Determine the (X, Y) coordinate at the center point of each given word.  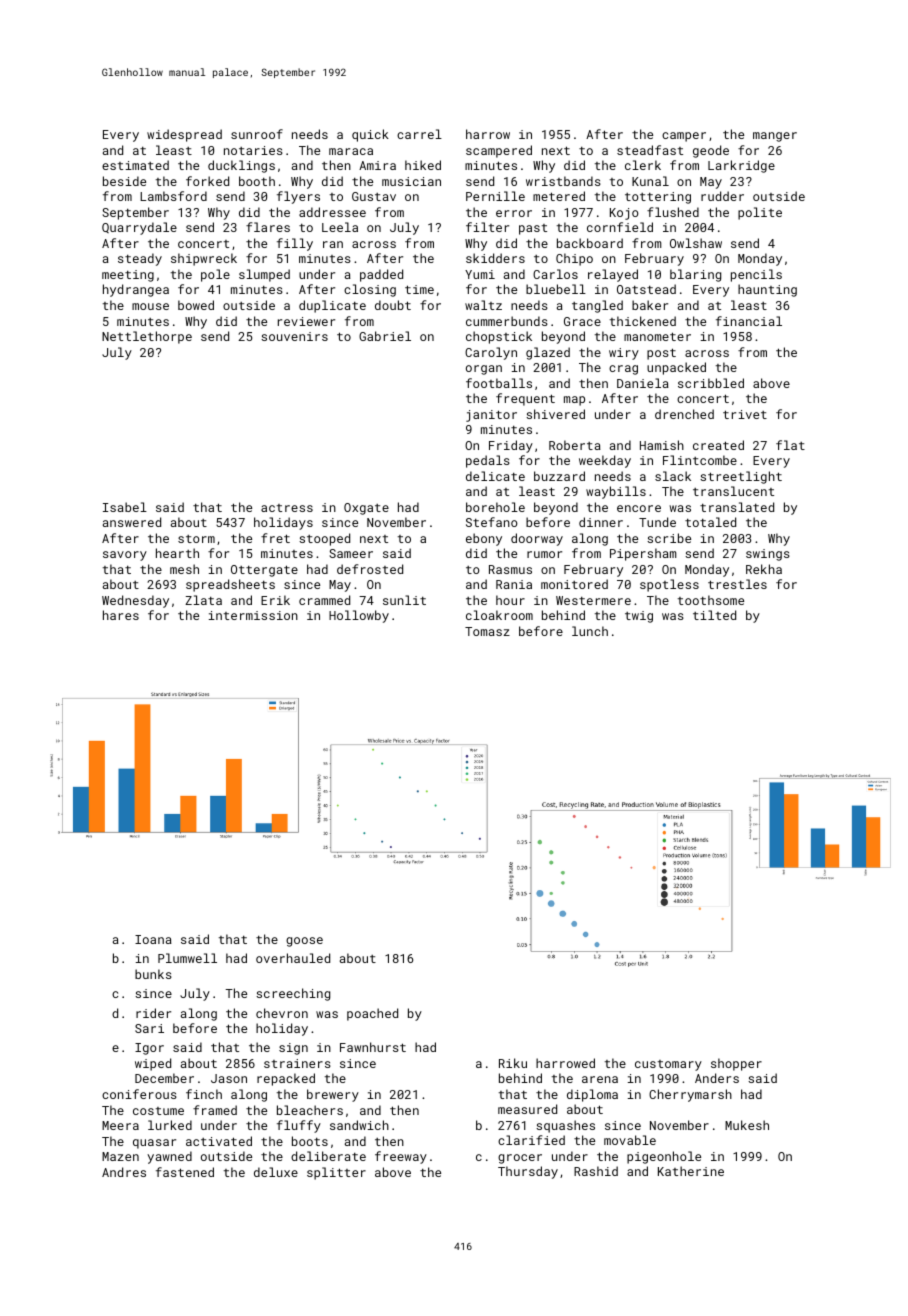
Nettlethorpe (147, 337)
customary (668, 1065)
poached (372, 1014)
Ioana (153, 939)
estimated (135, 165)
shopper (736, 1064)
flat (790, 445)
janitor (491, 416)
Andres (124, 1172)
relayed (613, 275)
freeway (401, 1157)
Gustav (374, 196)
